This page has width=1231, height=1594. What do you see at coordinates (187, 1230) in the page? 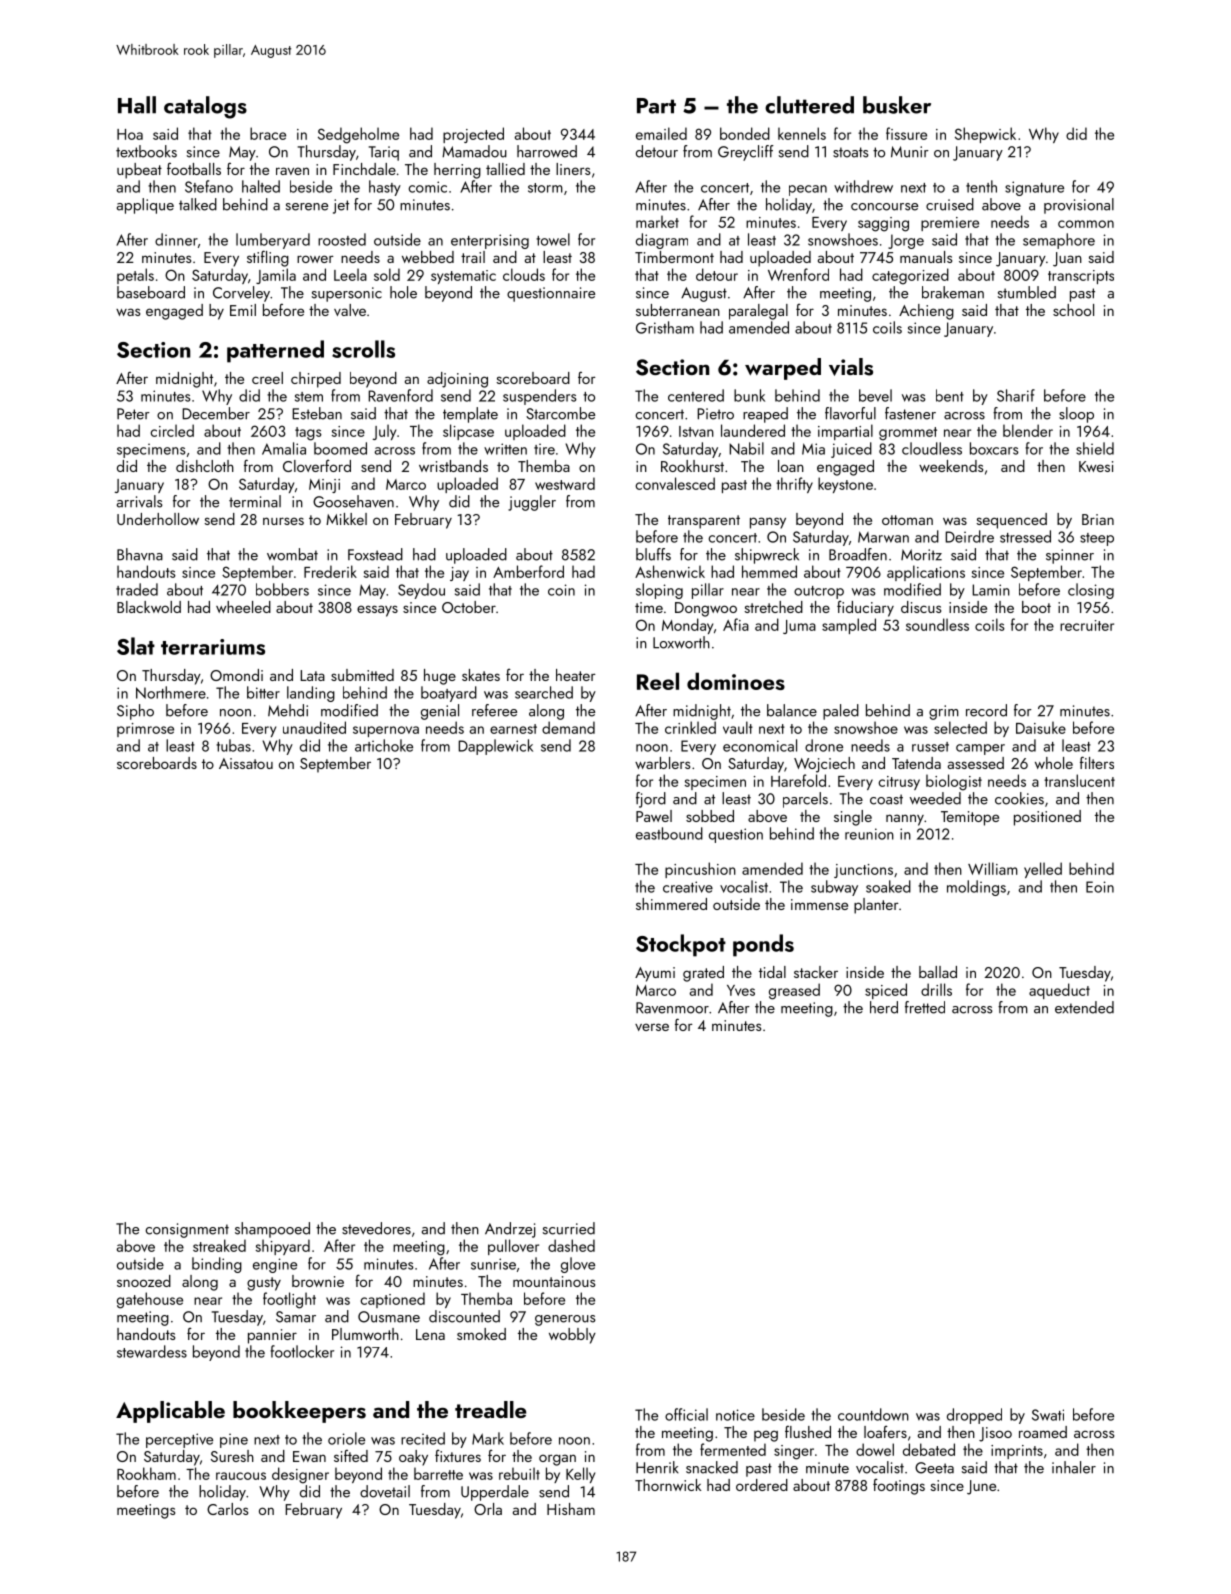
I see `consignment` at bounding box center [187, 1230].
